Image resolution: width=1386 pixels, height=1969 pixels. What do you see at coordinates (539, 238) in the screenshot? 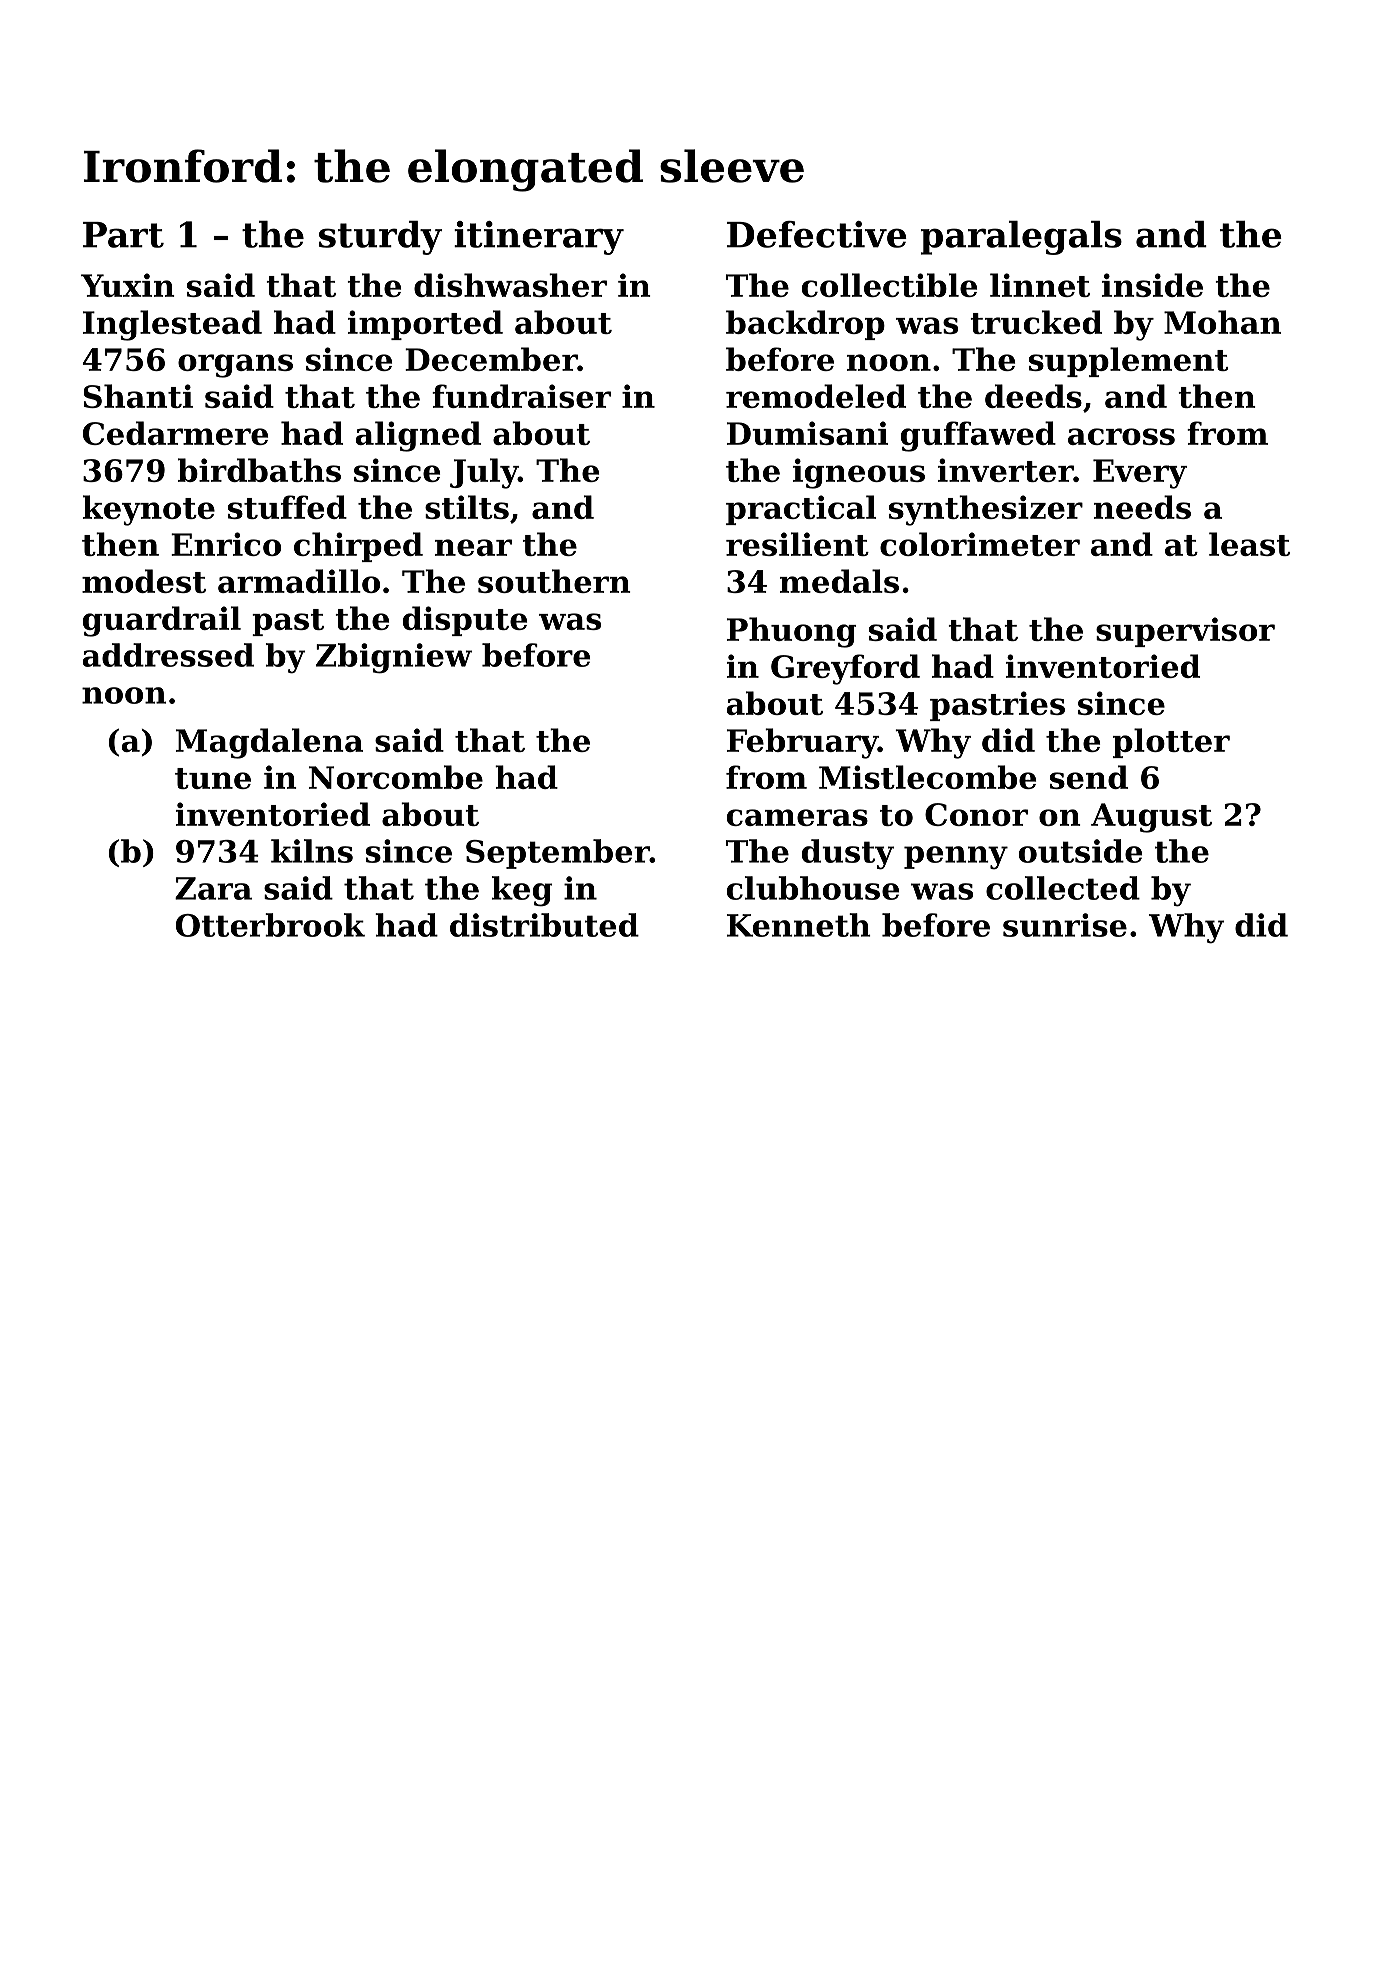
I see `itinerary` at bounding box center [539, 238].
